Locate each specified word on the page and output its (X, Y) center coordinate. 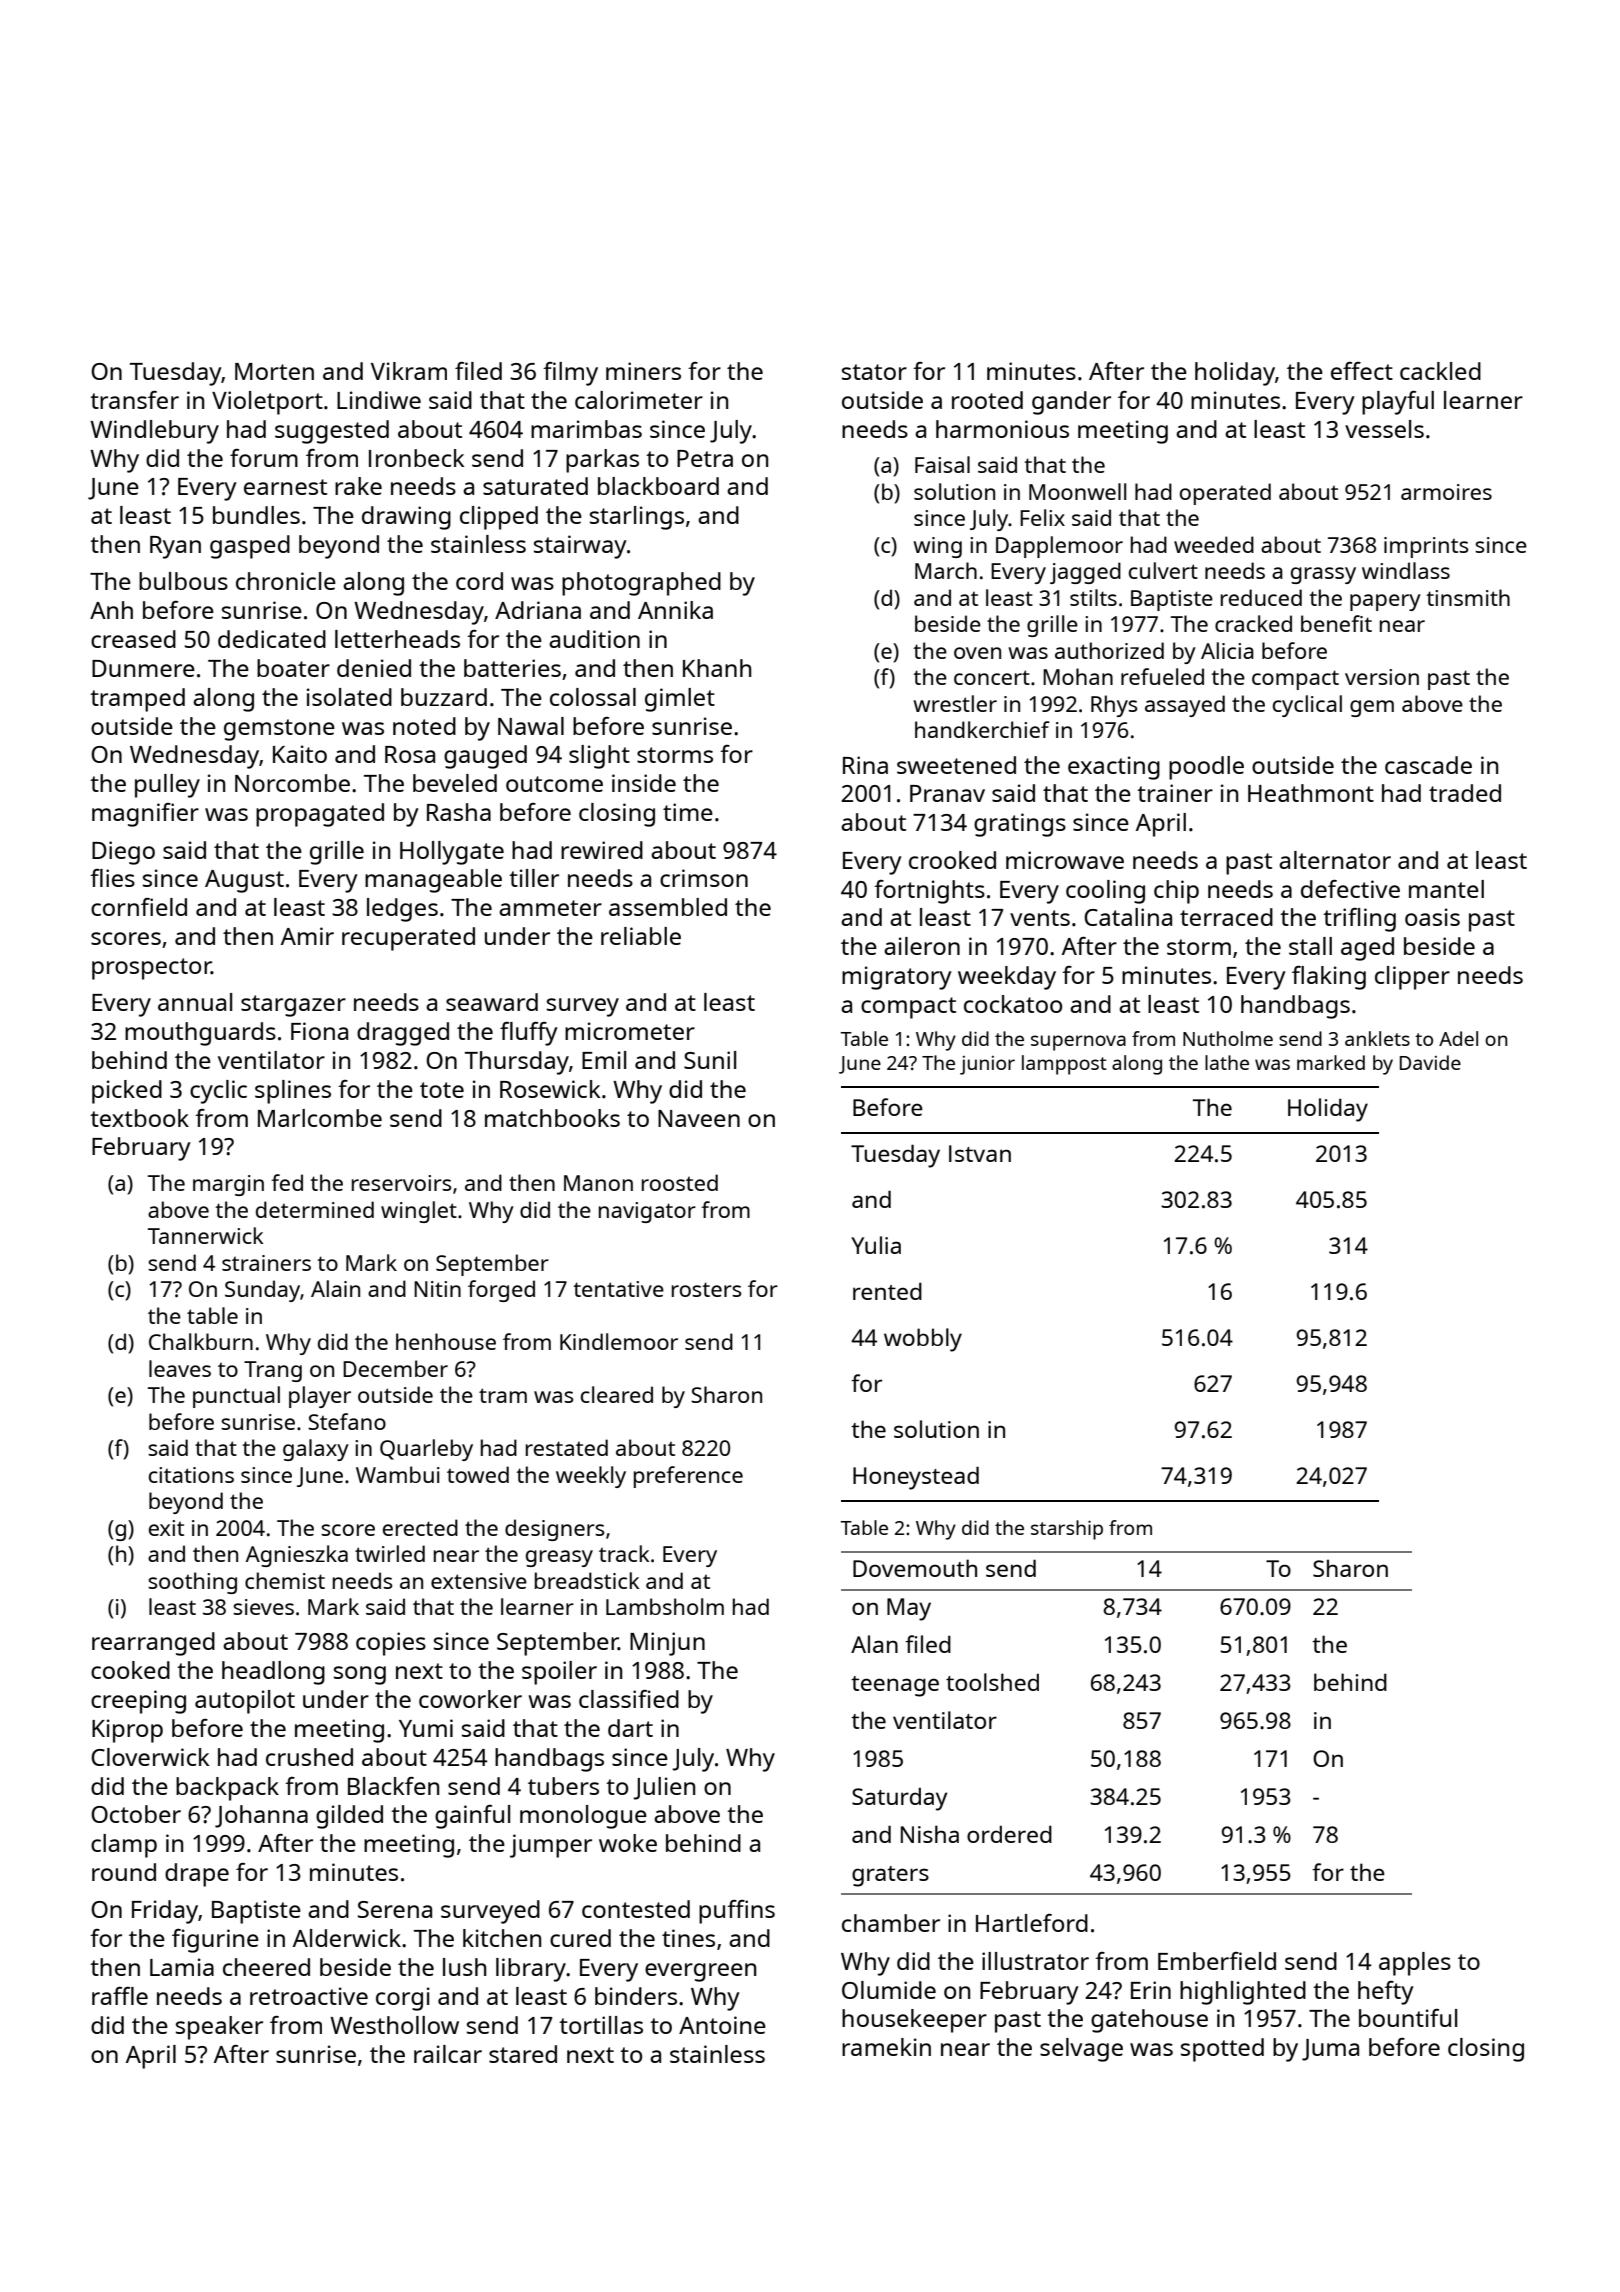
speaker (219, 2028)
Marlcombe (320, 1118)
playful (1398, 403)
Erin (1151, 1990)
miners (643, 371)
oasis (1432, 917)
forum (264, 458)
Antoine (722, 2025)
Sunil (710, 1060)
